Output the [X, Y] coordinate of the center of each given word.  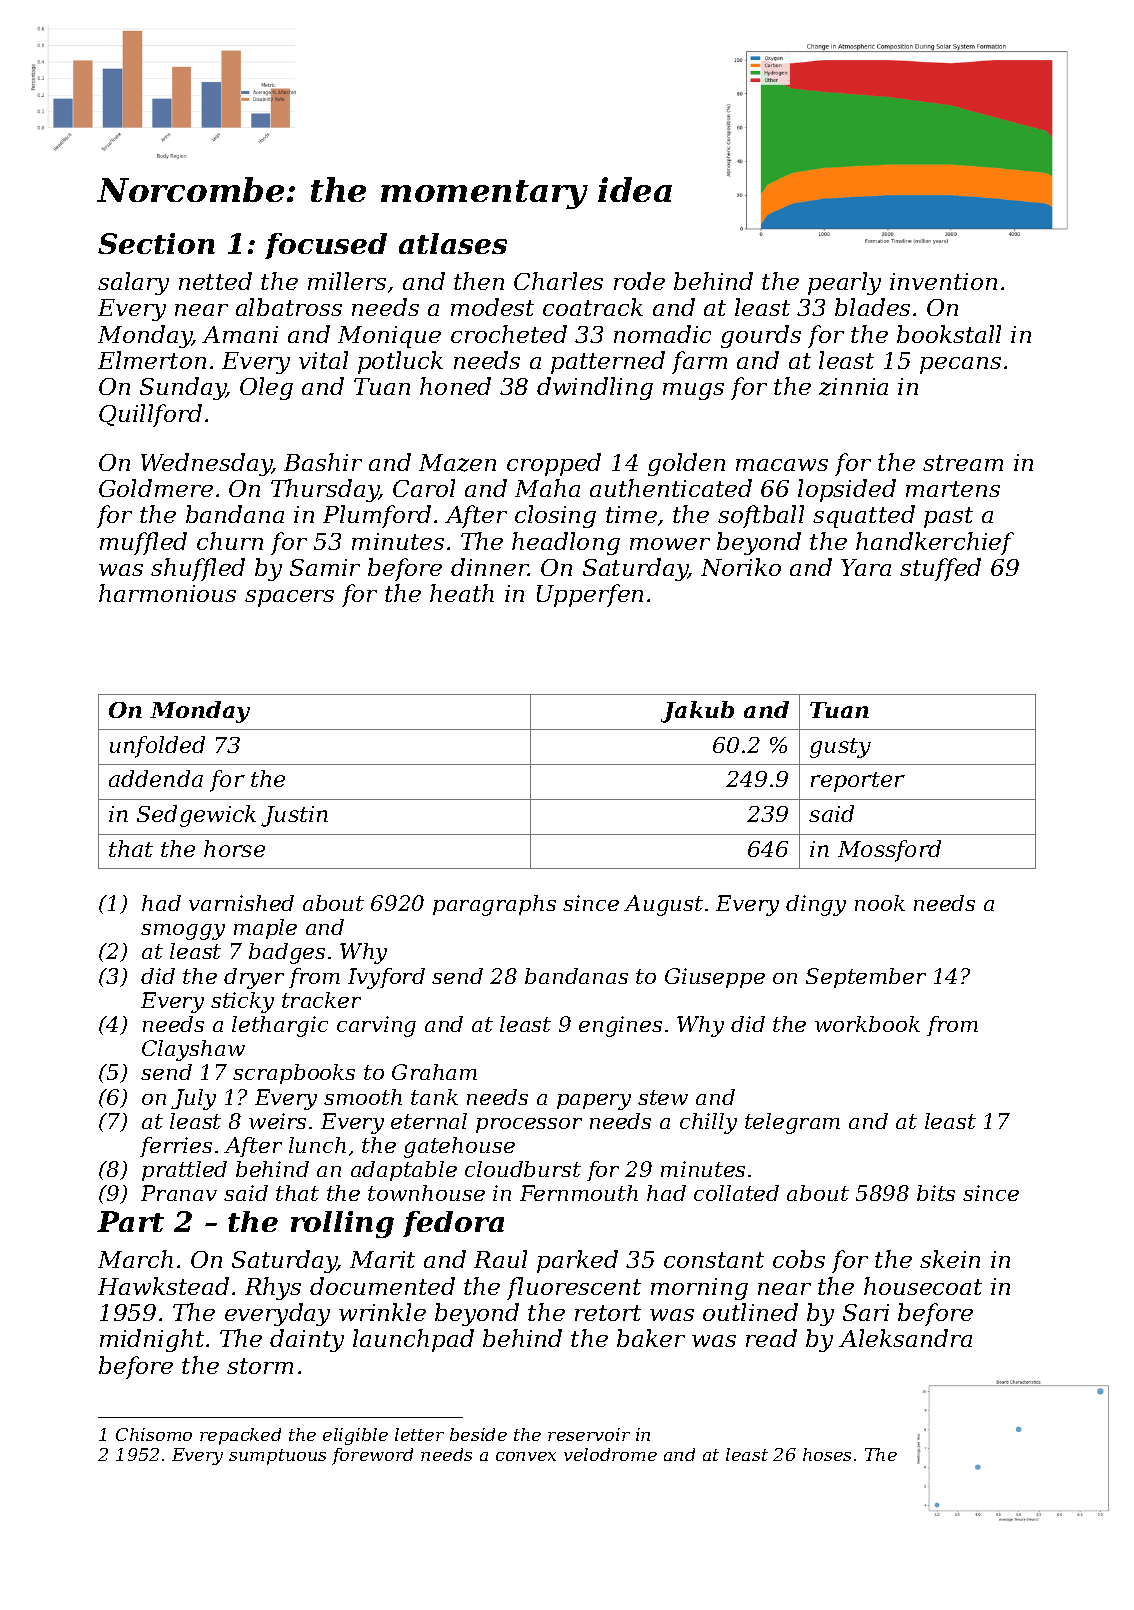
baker [651, 1338]
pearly [844, 283]
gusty [840, 748]
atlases [453, 243]
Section [156, 243]
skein [950, 1259]
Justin [294, 816]
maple [265, 929]
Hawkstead [163, 1286]
